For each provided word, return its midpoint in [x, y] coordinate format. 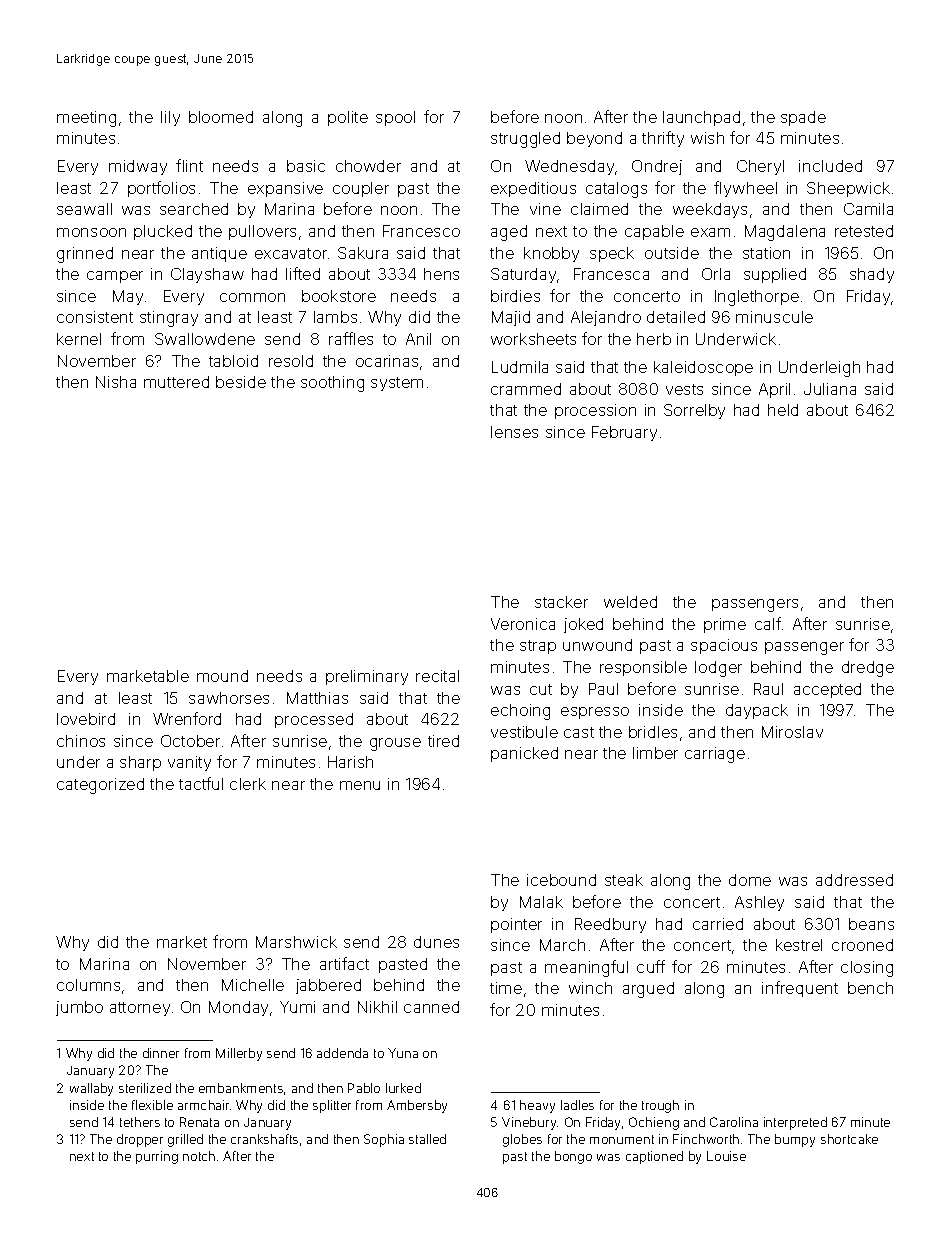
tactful [201, 783]
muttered [176, 382]
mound [222, 676]
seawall [84, 209]
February [624, 433]
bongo [573, 1157]
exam [710, 232]
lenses [514, 432]
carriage [715, 755]
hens [441, 274]
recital [437, 676]
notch [199, 1156]
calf [768, 623]
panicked [524, 754]
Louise [726, 1156]
